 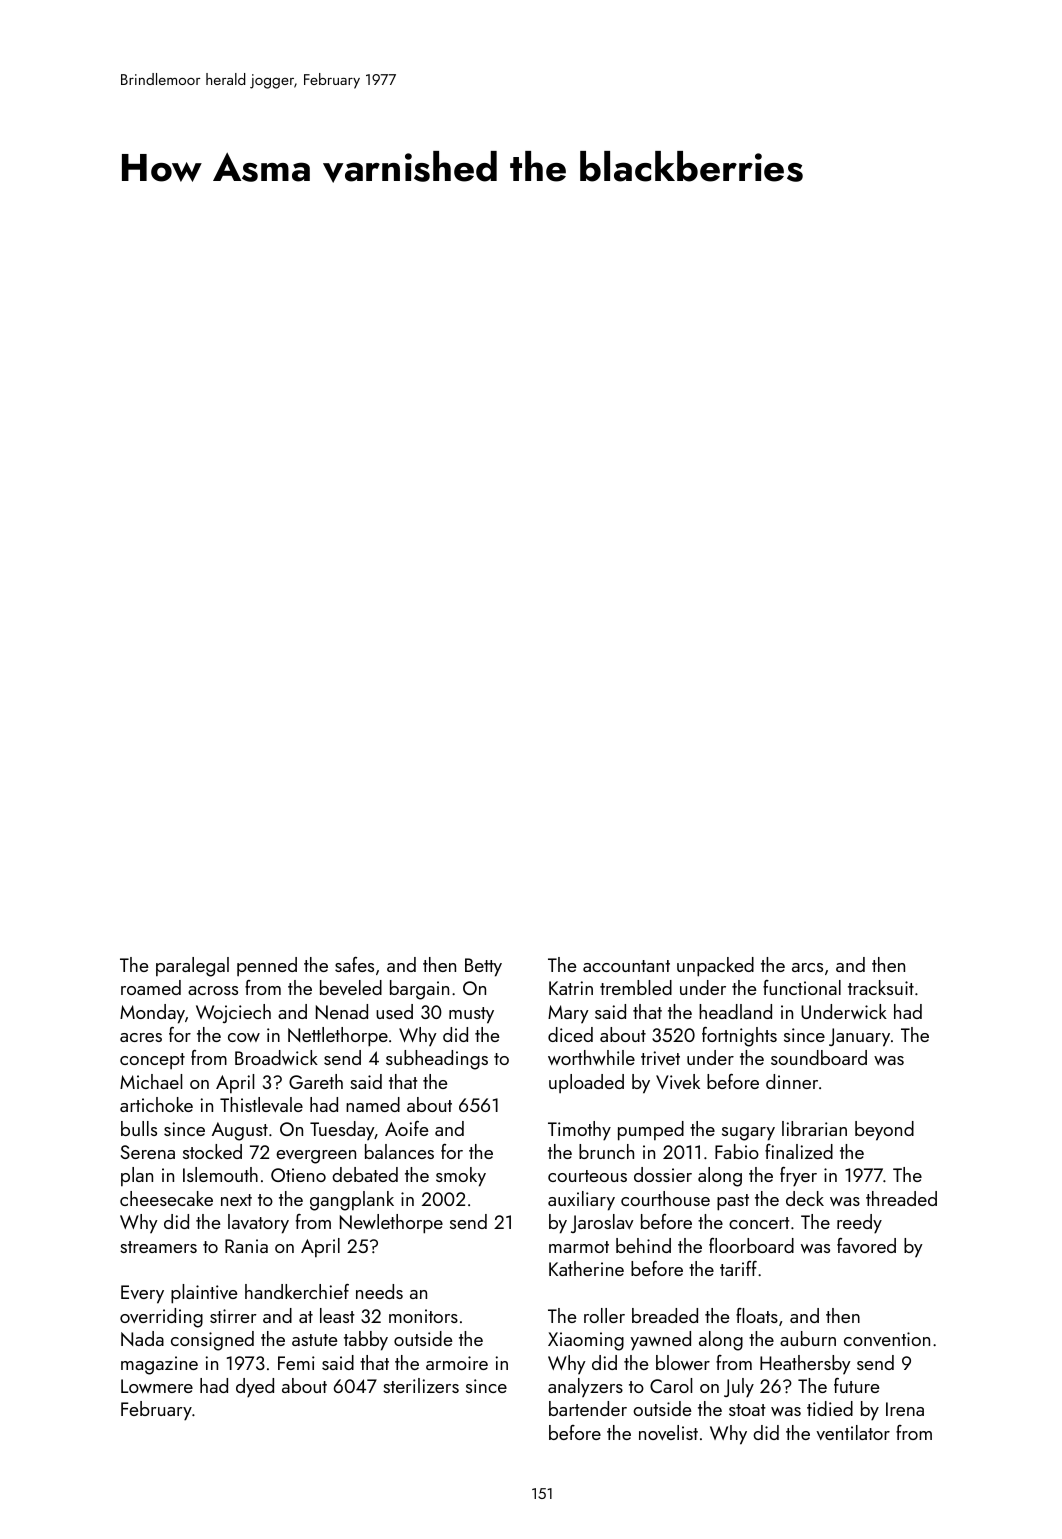 I want to click on roamed, so click(x=151, y=987).
